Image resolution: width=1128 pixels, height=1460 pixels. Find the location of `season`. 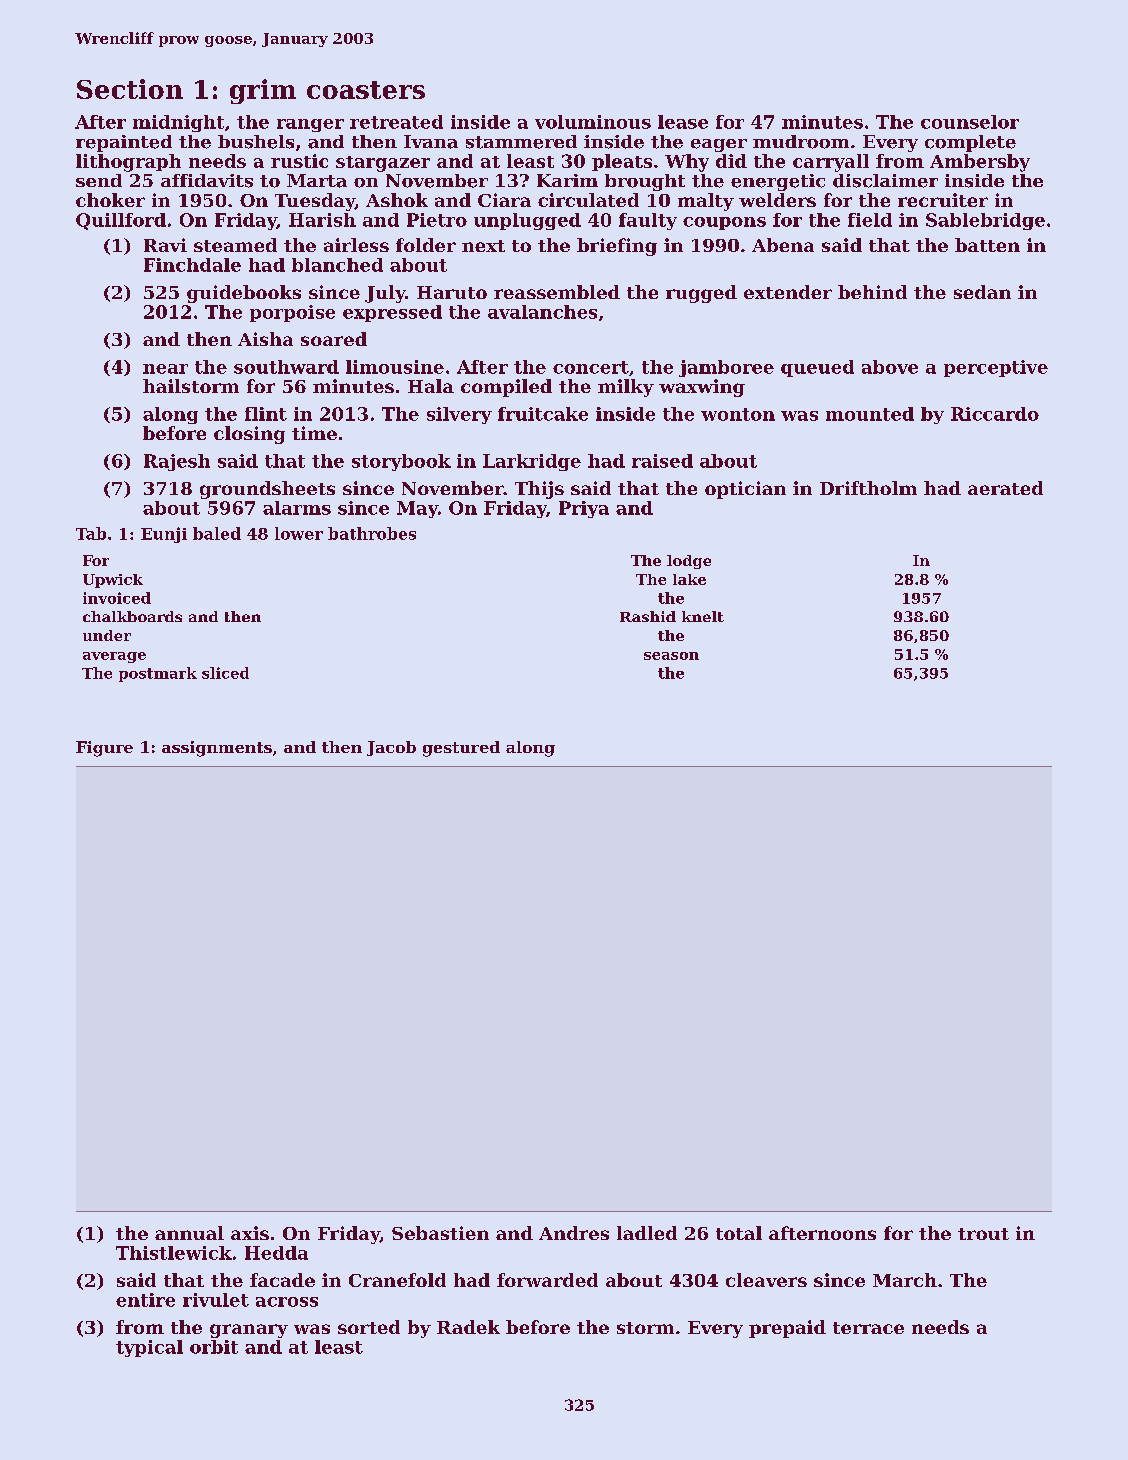

season is located at coordinates (671, 656).
